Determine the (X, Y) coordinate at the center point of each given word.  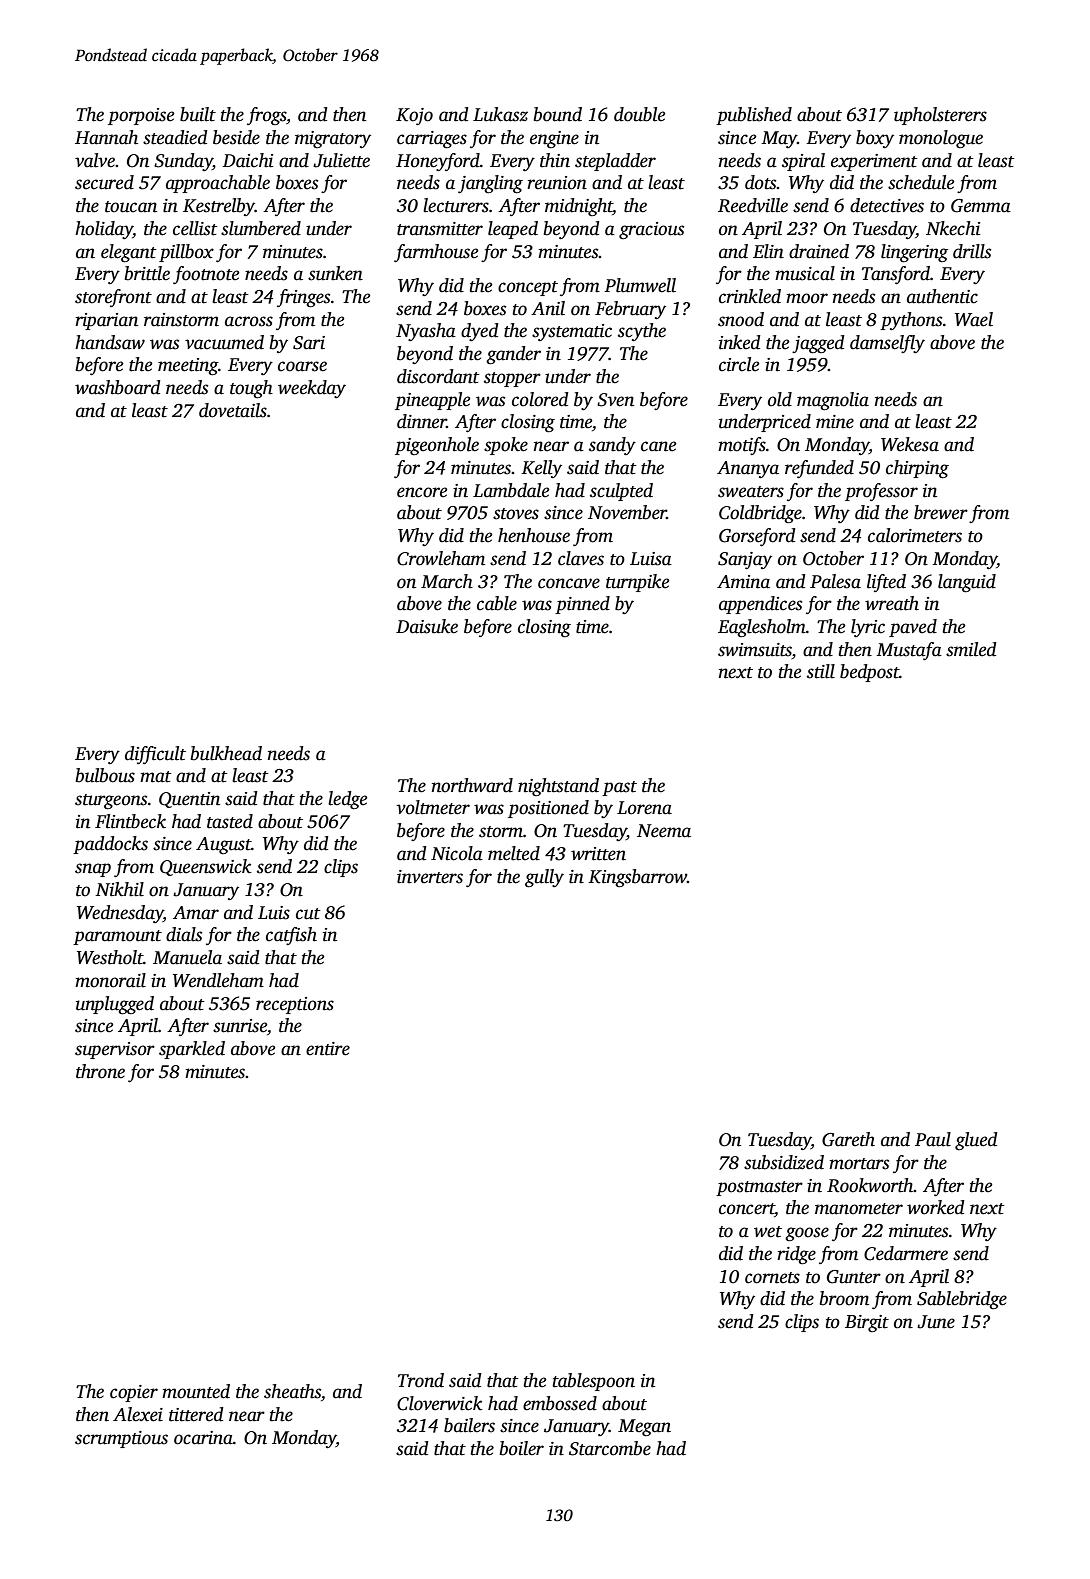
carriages (432, 140)
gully (544, 878)
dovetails (233, 410)
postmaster (759, 1188)
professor (881, 492)
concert (747, 1210)
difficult (155, 755)
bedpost (869, 673)
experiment (874, 162)
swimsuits (755, 650)
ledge (347, 800)
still (821, 671)
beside (236, 137)
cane (658, 446)
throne (100, 1071)
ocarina (203, 1438)
